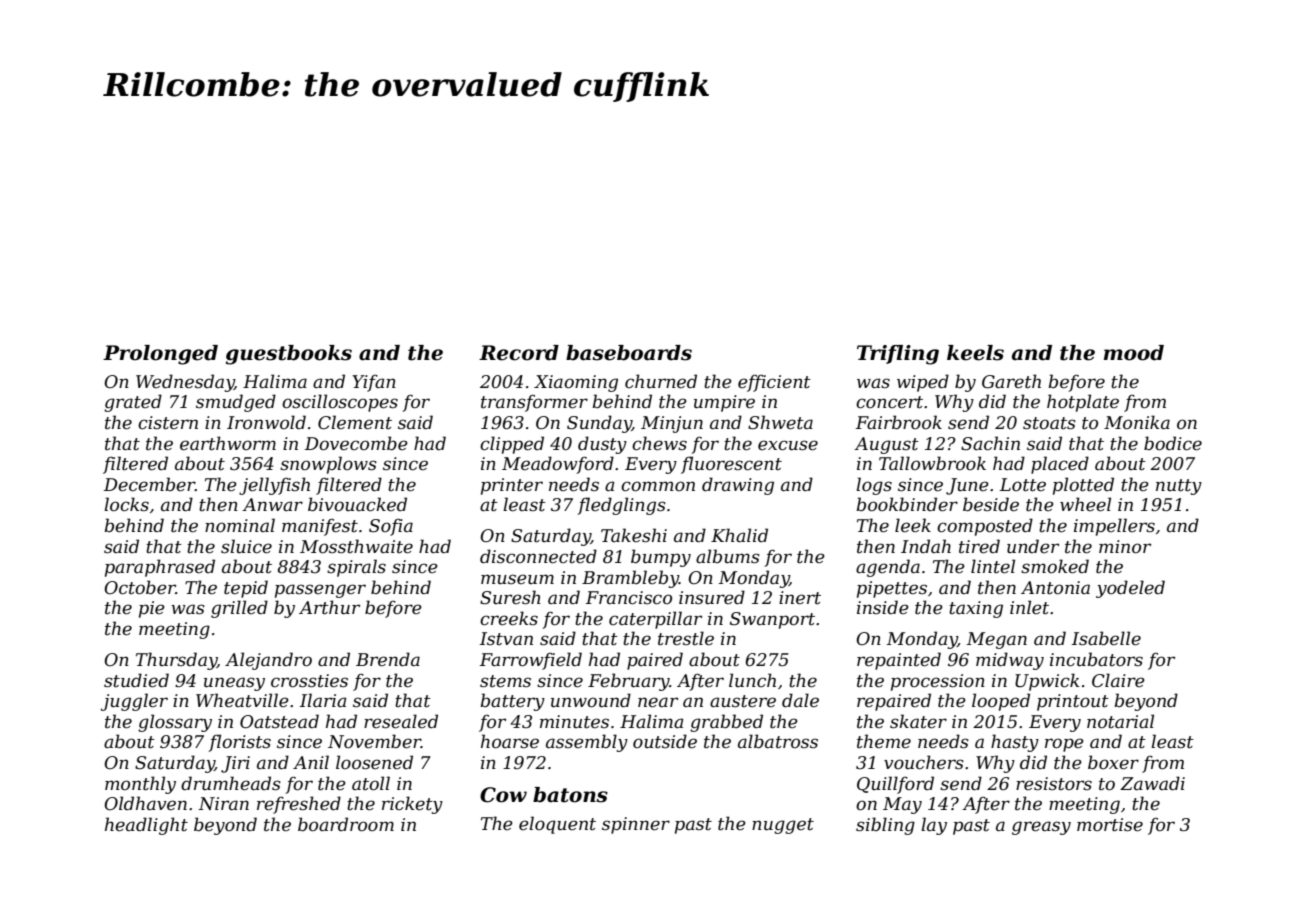 Image resolution: width=1308 pixels, height=924 pixels. I want to click on baseboards, so click(629, 353).
